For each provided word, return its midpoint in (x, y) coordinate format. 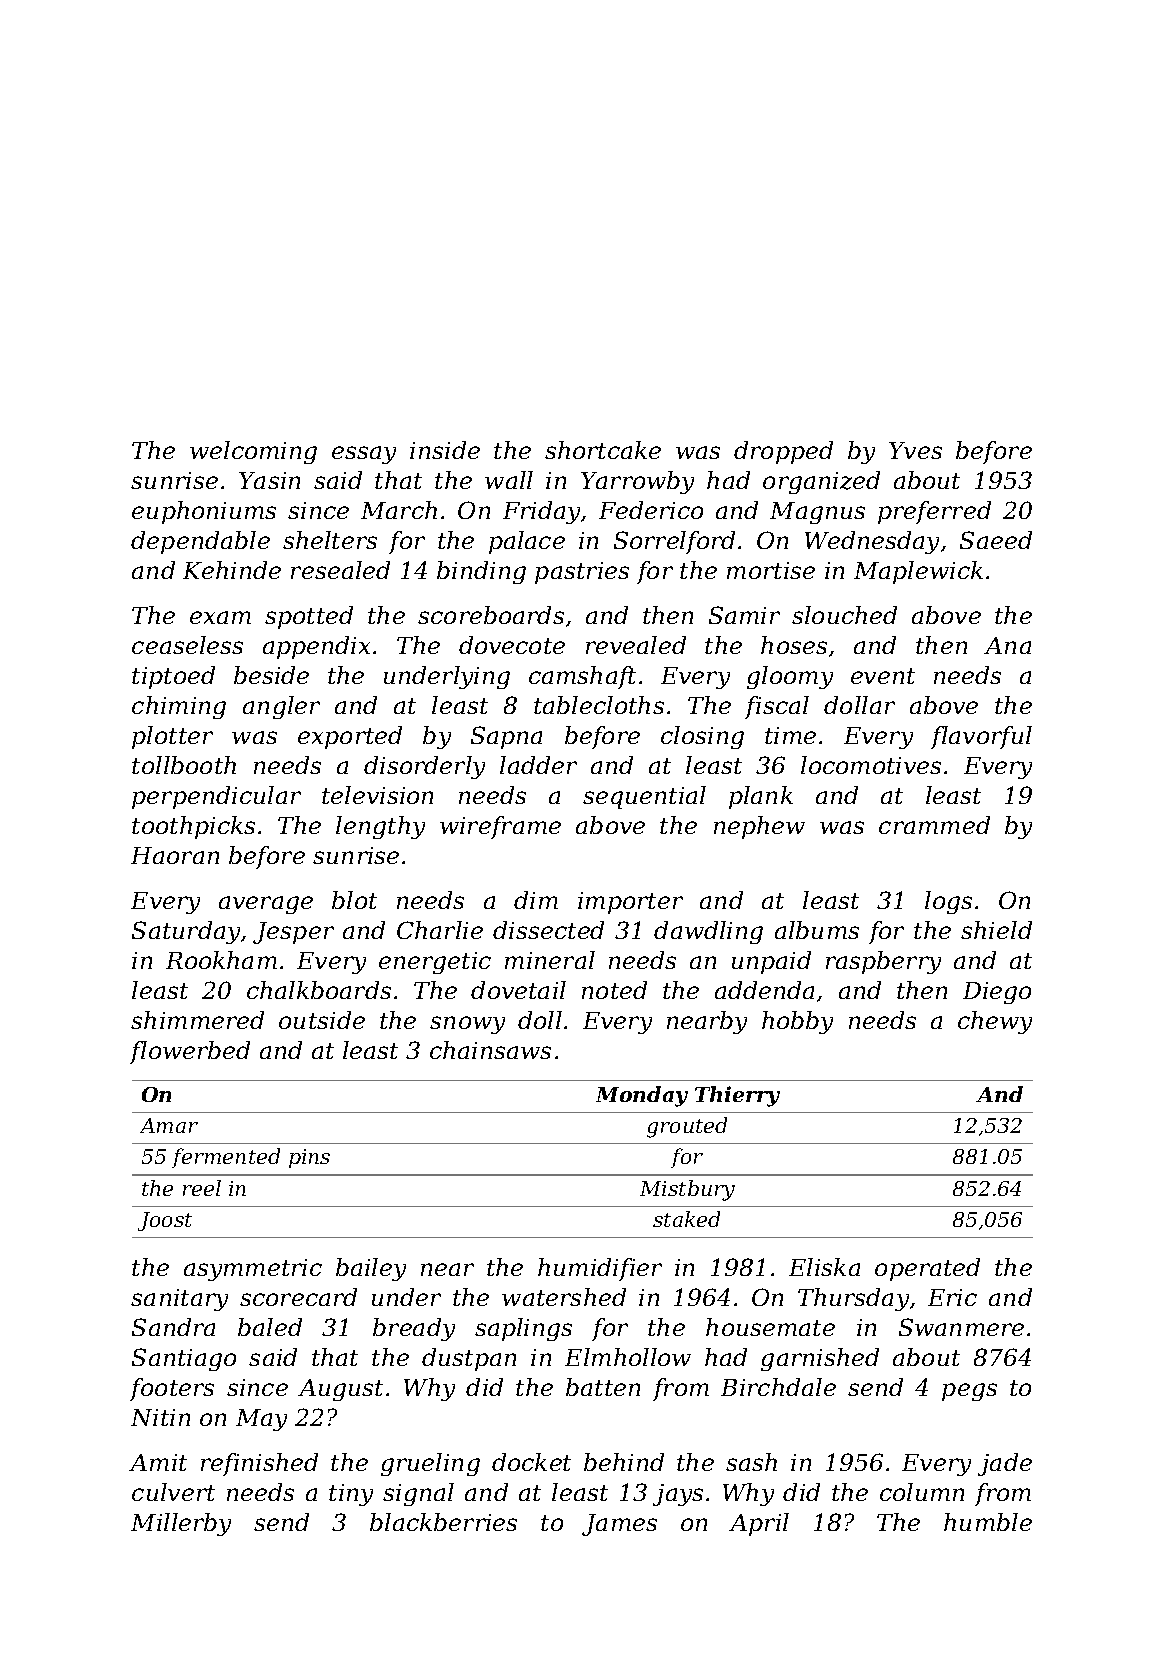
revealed (636, 645)
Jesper (293, 933)
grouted (687, 1127)
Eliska (824, 1267)
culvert (173, 1492)
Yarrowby (637, 482)
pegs (969, 1392)
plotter (172, 737)
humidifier (600, 1269)
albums (817, 930)
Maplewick (918, 572)
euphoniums (204, 512)
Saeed (996, 540)
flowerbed (190, 1052)
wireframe (500, 827)
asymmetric (253, 1270)
